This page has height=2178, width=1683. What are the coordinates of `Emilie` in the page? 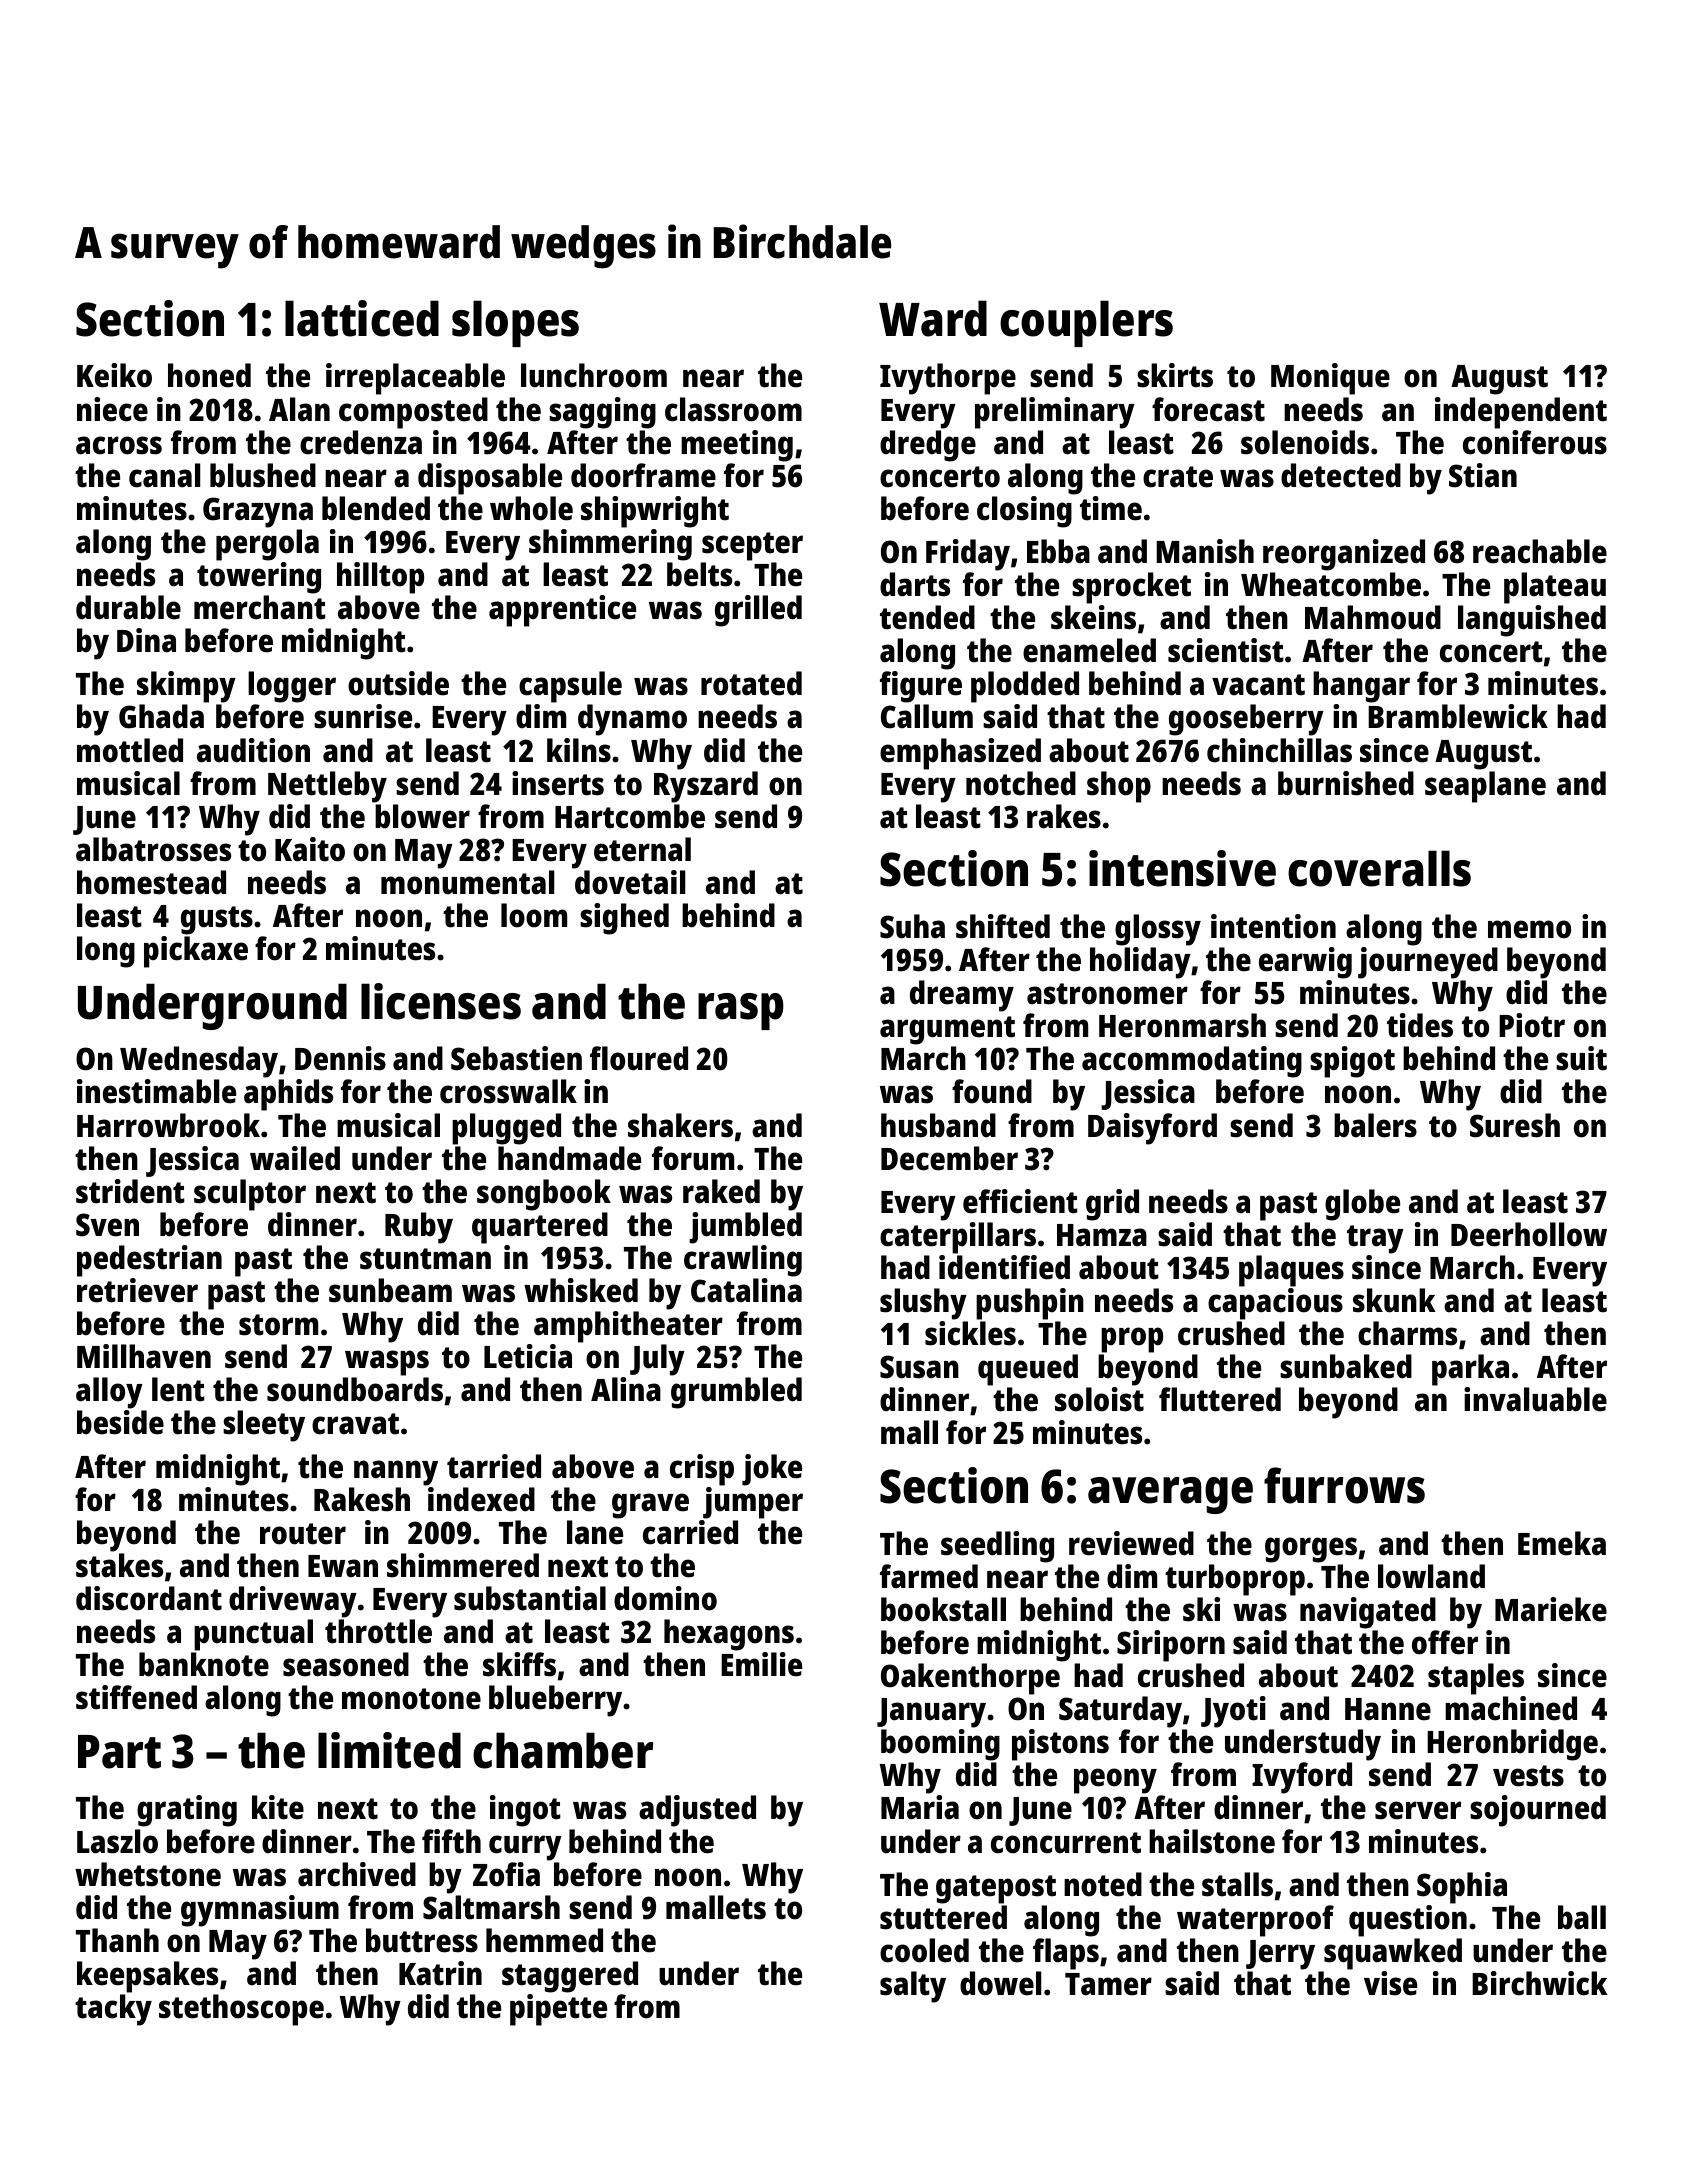 It's located at (761, 1664).
